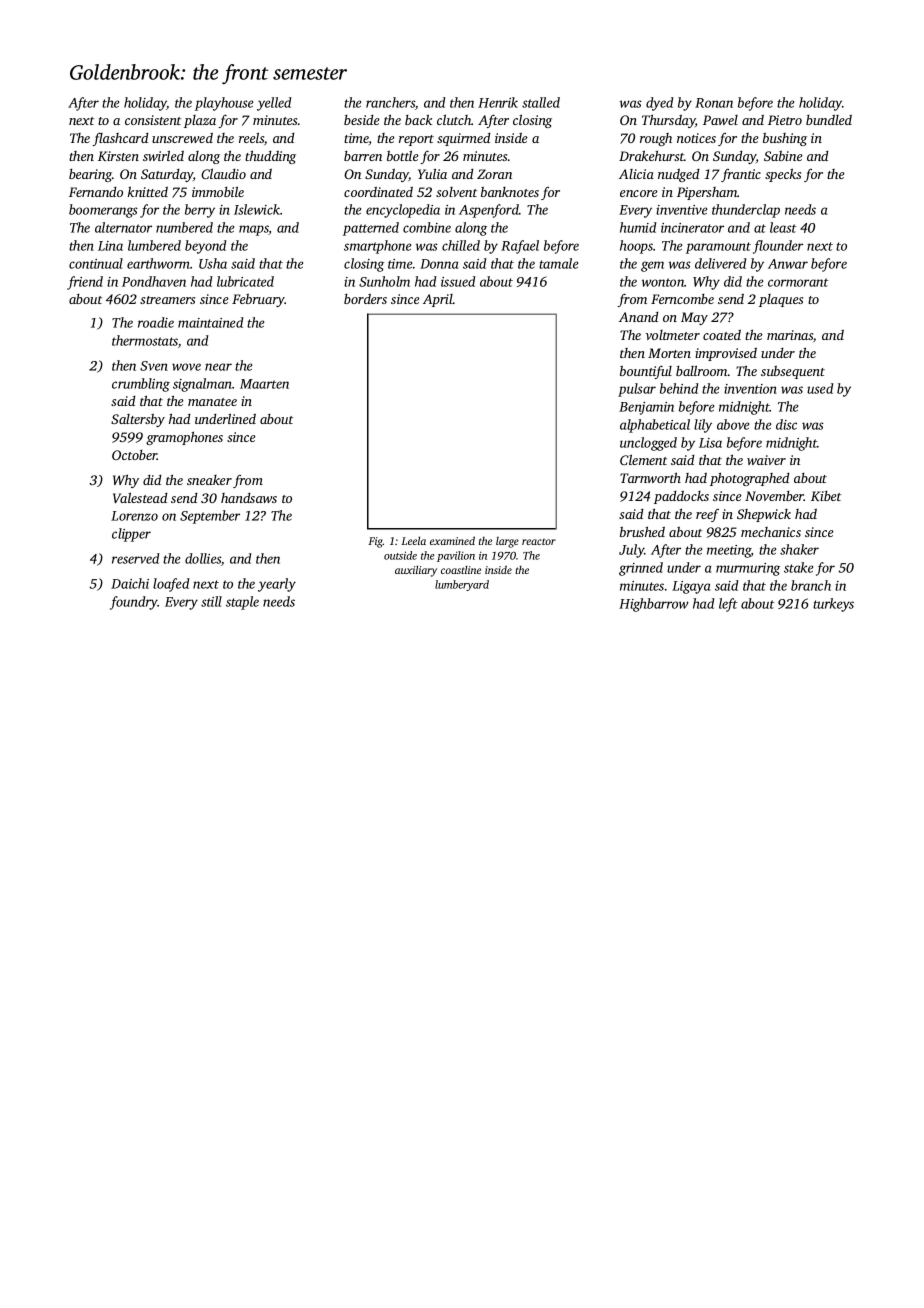 This screenshot has height=1308, width=924. I want to click on bushing, so click(785, 139).
